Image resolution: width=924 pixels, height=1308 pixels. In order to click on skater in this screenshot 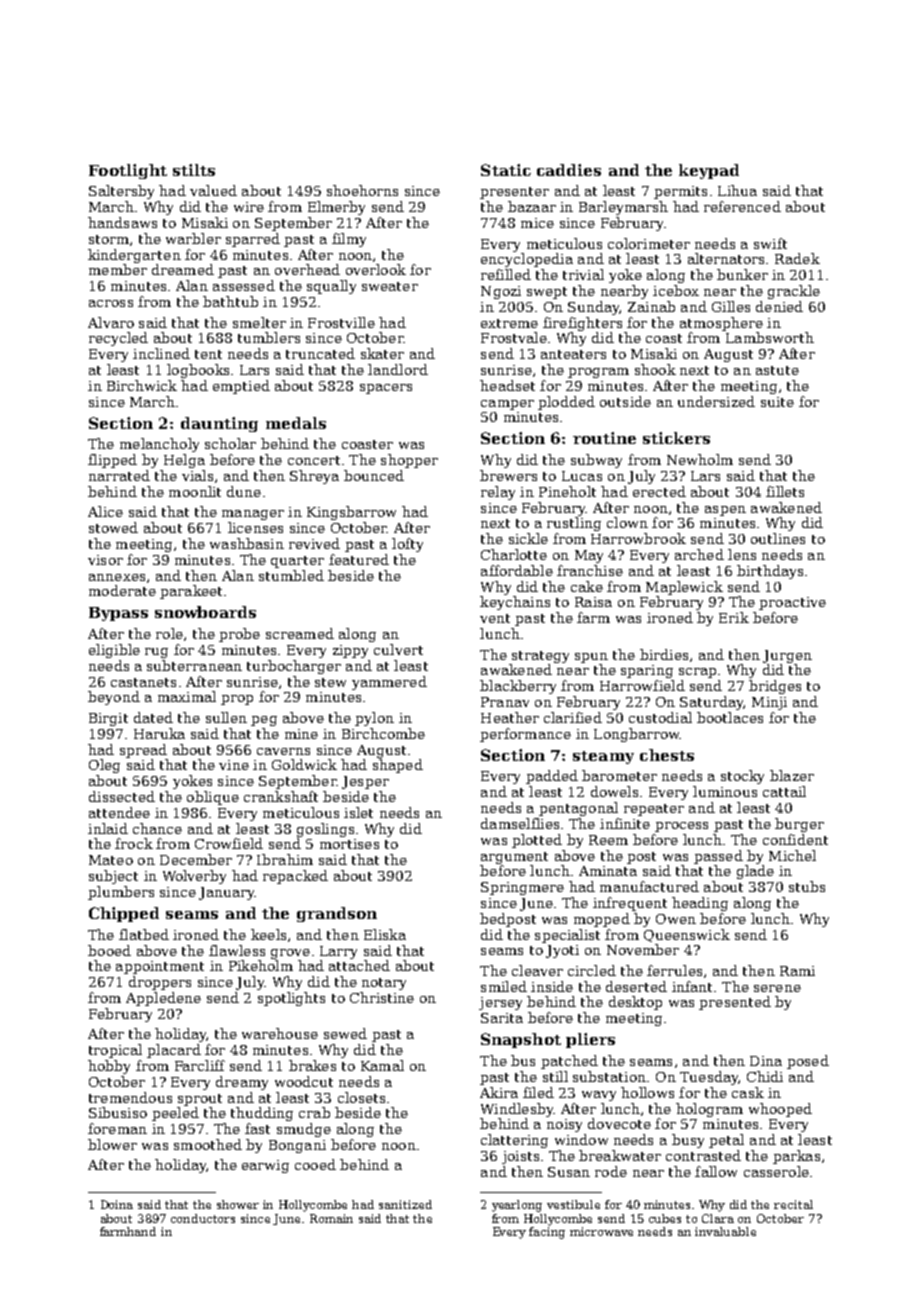, I will do `click(382, 353)`.
